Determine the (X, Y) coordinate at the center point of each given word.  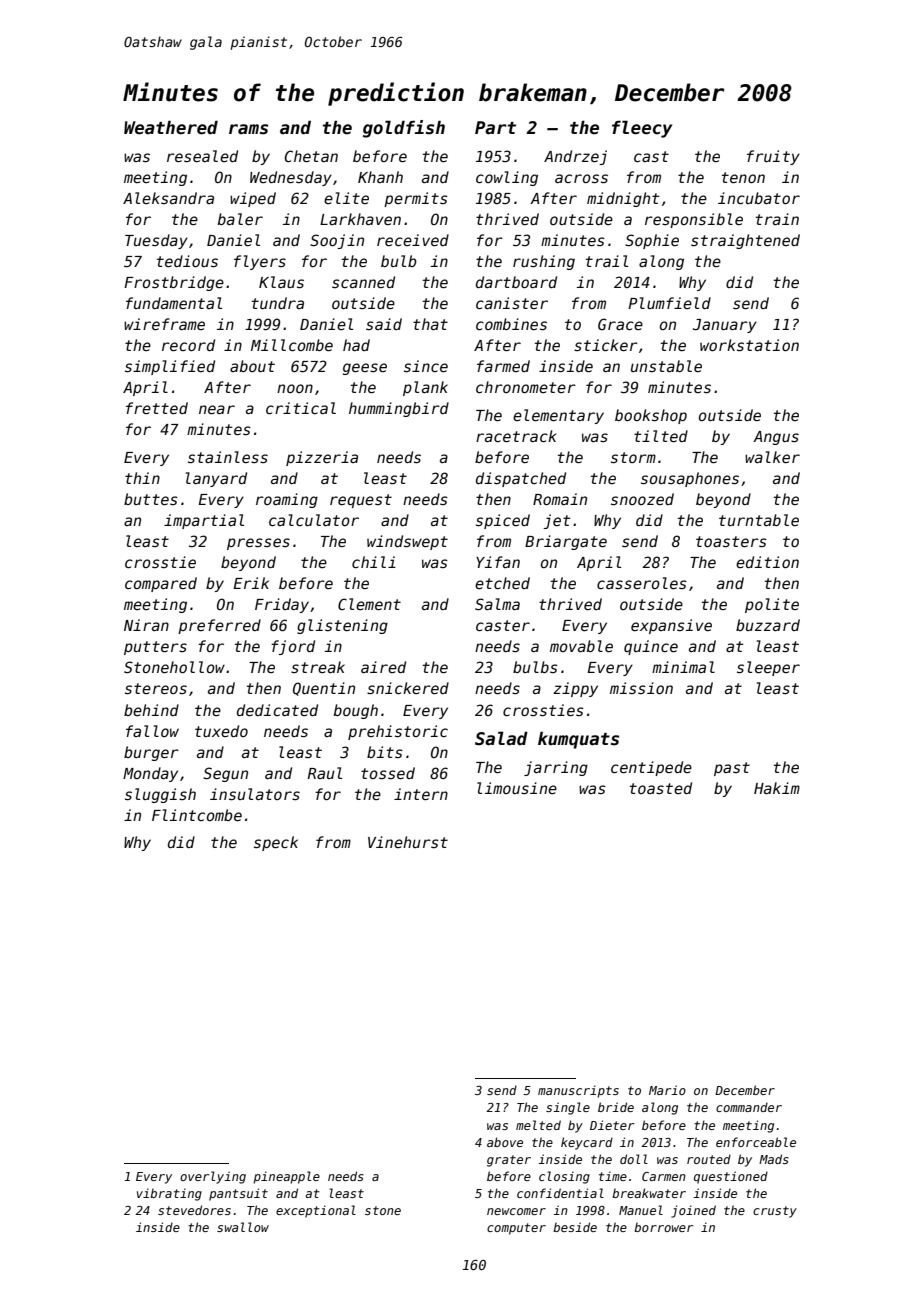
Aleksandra (168, 198)
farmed (503, 366)
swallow (243, 1227)
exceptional (316, 1211)
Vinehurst (408, 842)
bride (616, 1107)
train (777, 219)
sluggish (160, 795)
